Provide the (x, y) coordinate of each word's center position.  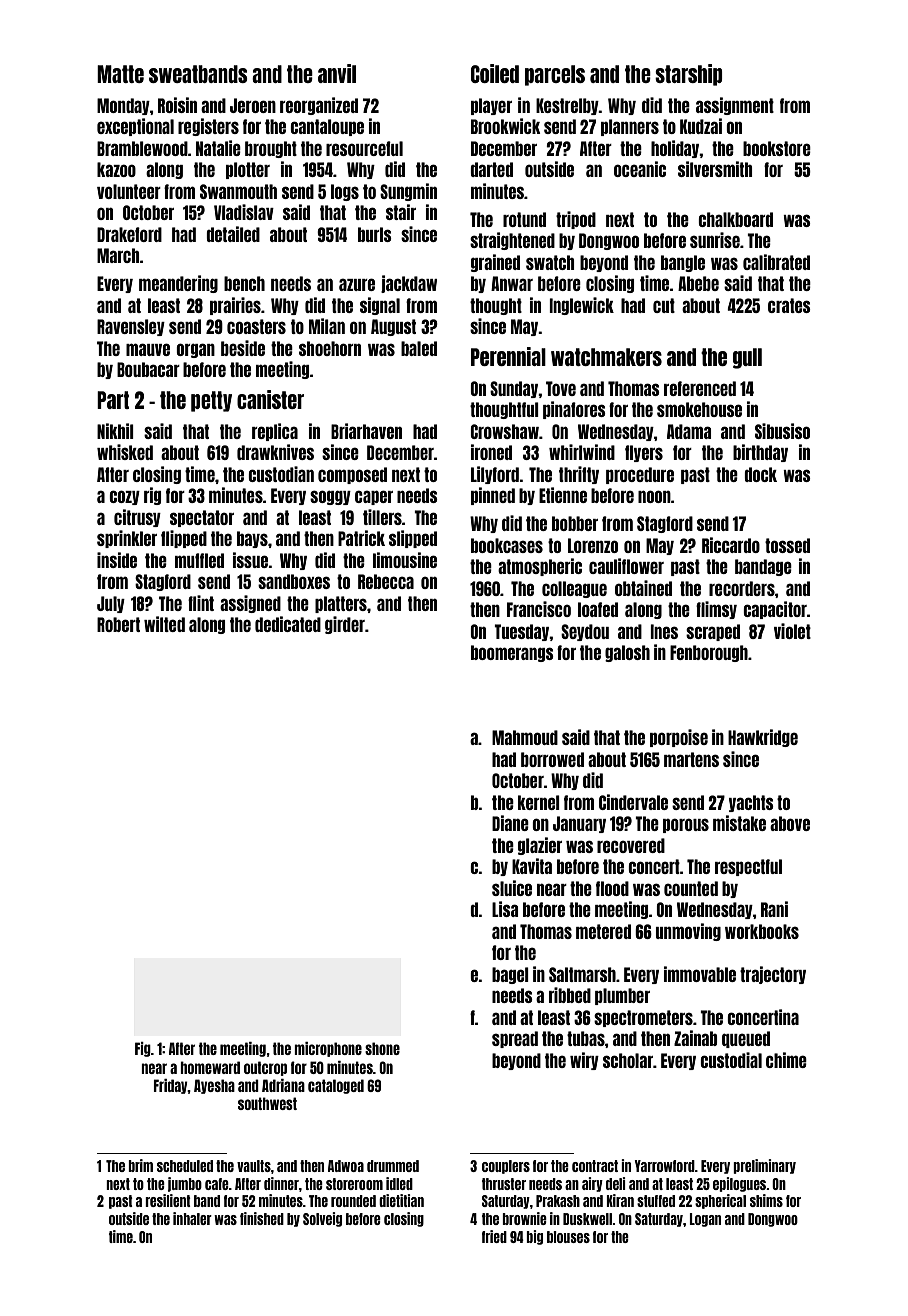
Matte (120, 74)
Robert (118, 624)
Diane (510, 823)
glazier (540, 846)
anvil (337, 73)
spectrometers (643, 1018)
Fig (143, 1049)
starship (689, 75)
